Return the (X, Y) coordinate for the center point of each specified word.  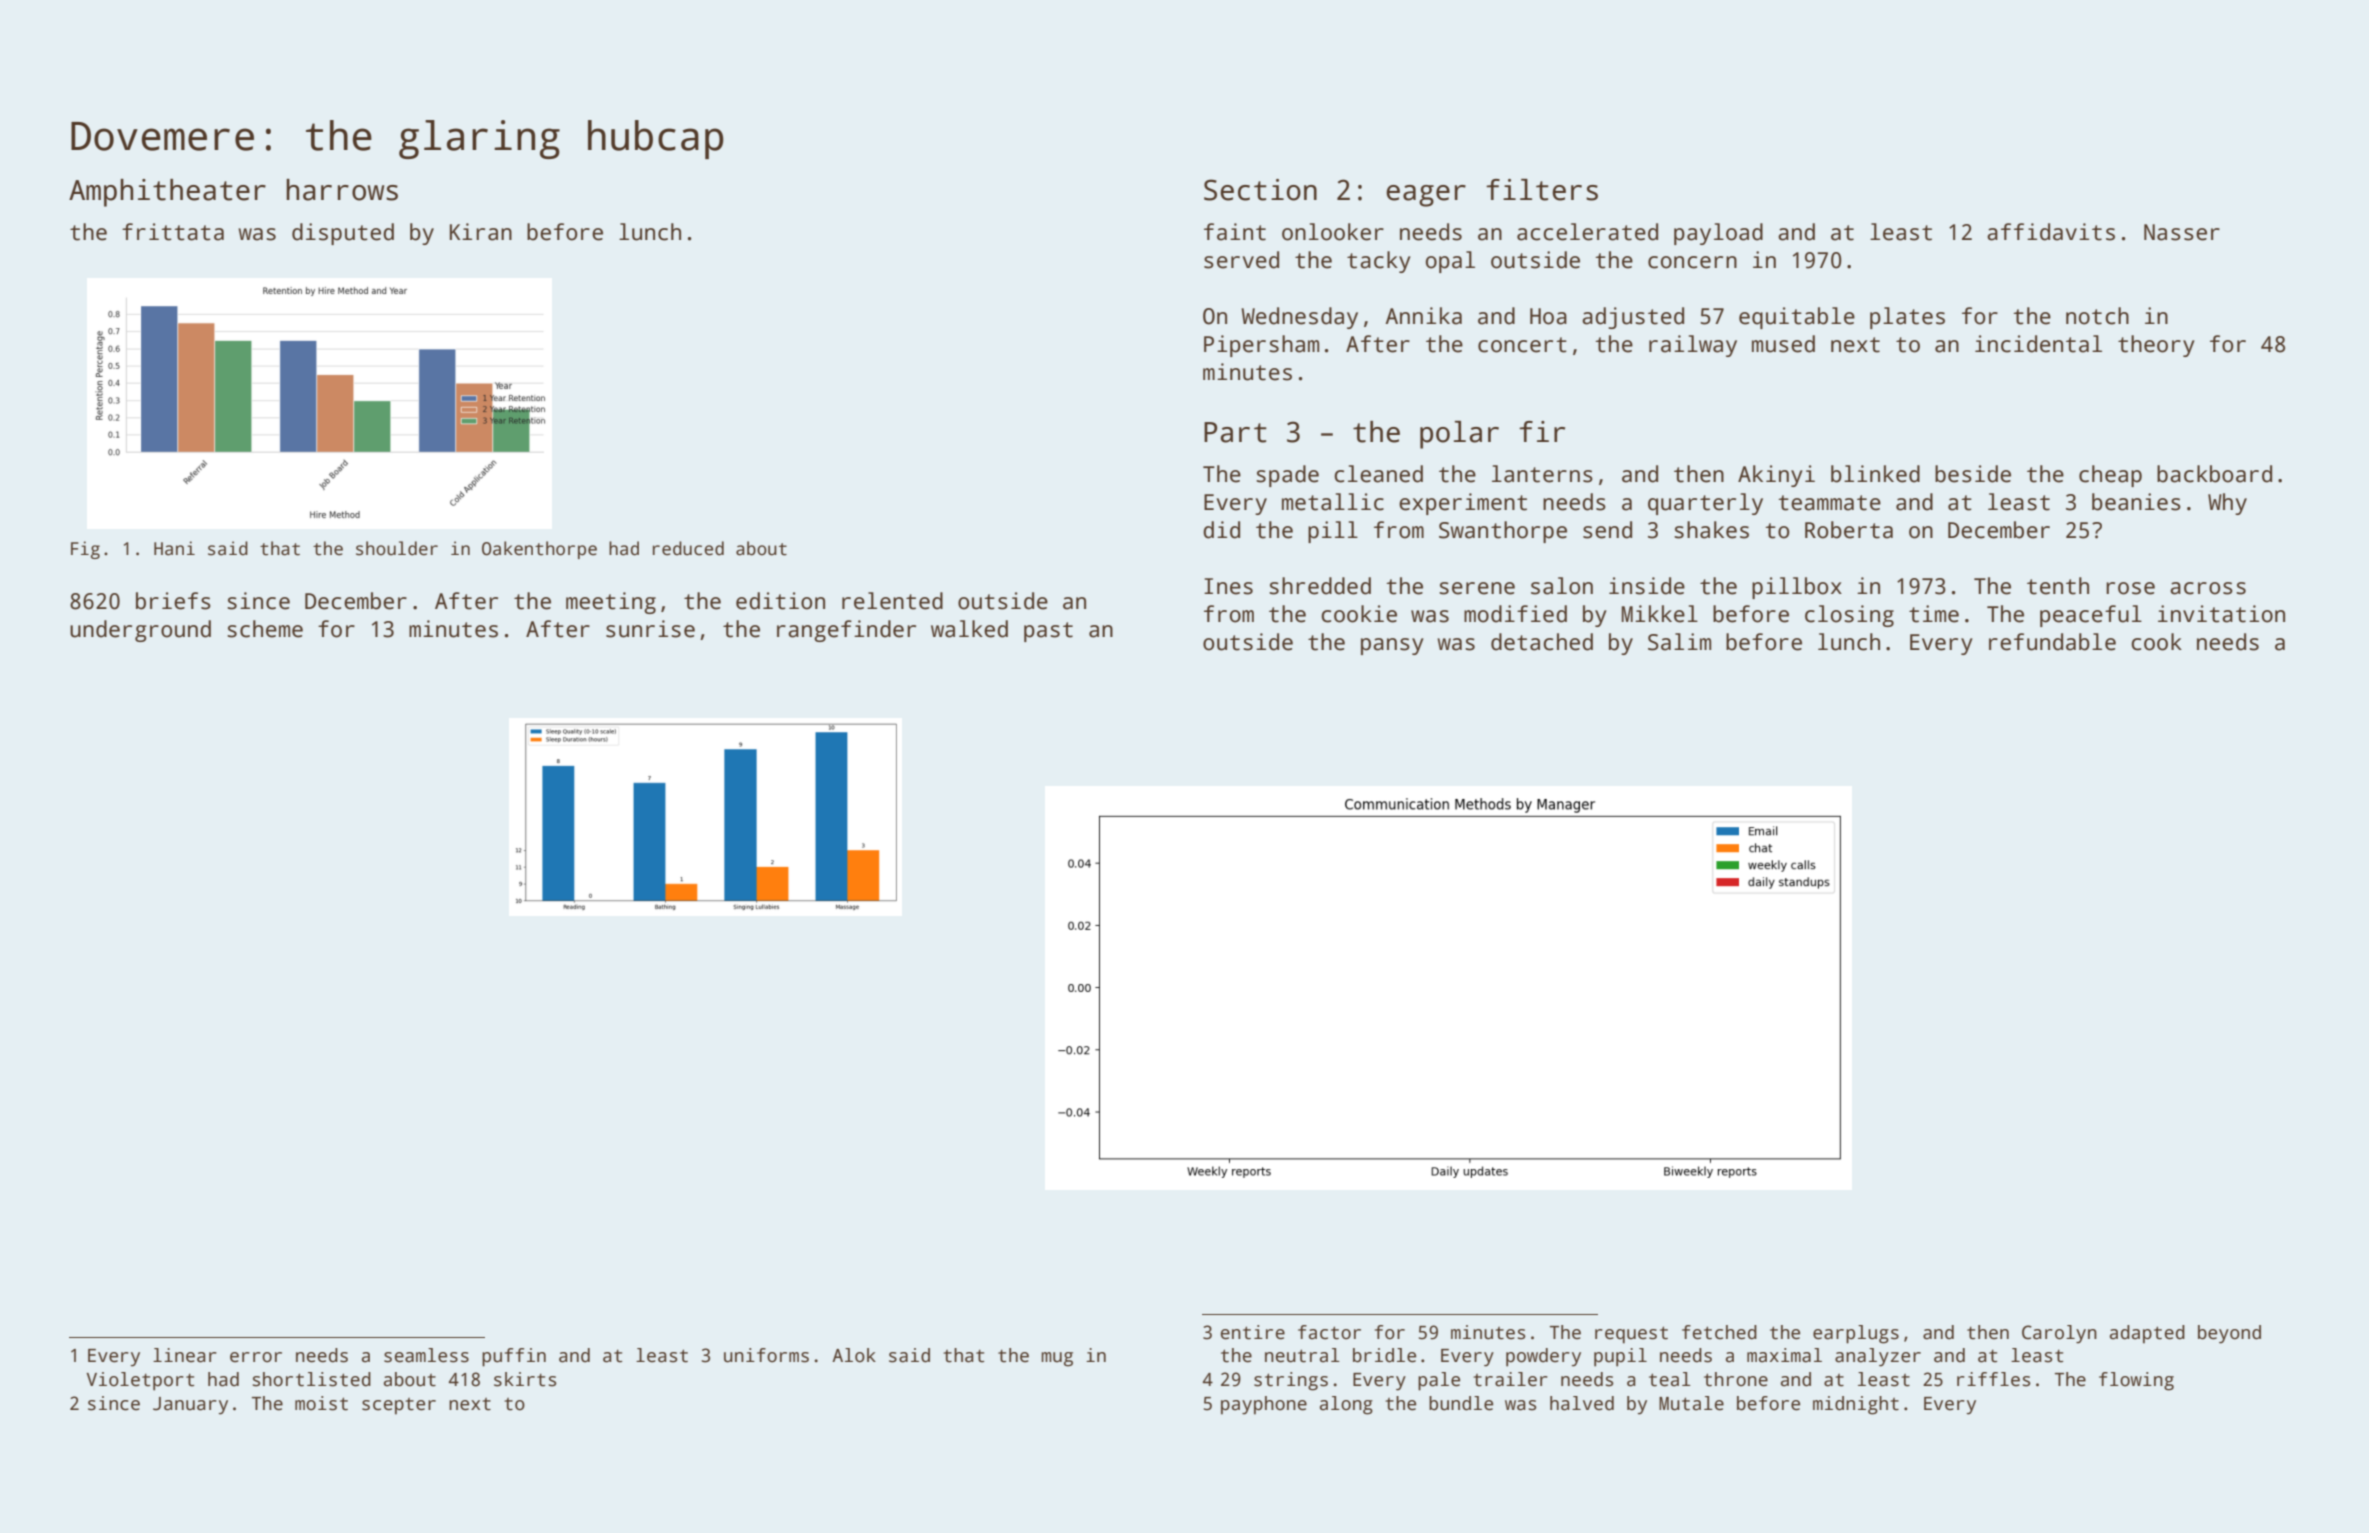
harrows (342, 190)
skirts (525, 1379)
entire (1253, 1332)
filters (1542, 190)
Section (1260, 190)
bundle (1461, 1403)
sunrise (650, 629)
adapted (2147, 1334)
